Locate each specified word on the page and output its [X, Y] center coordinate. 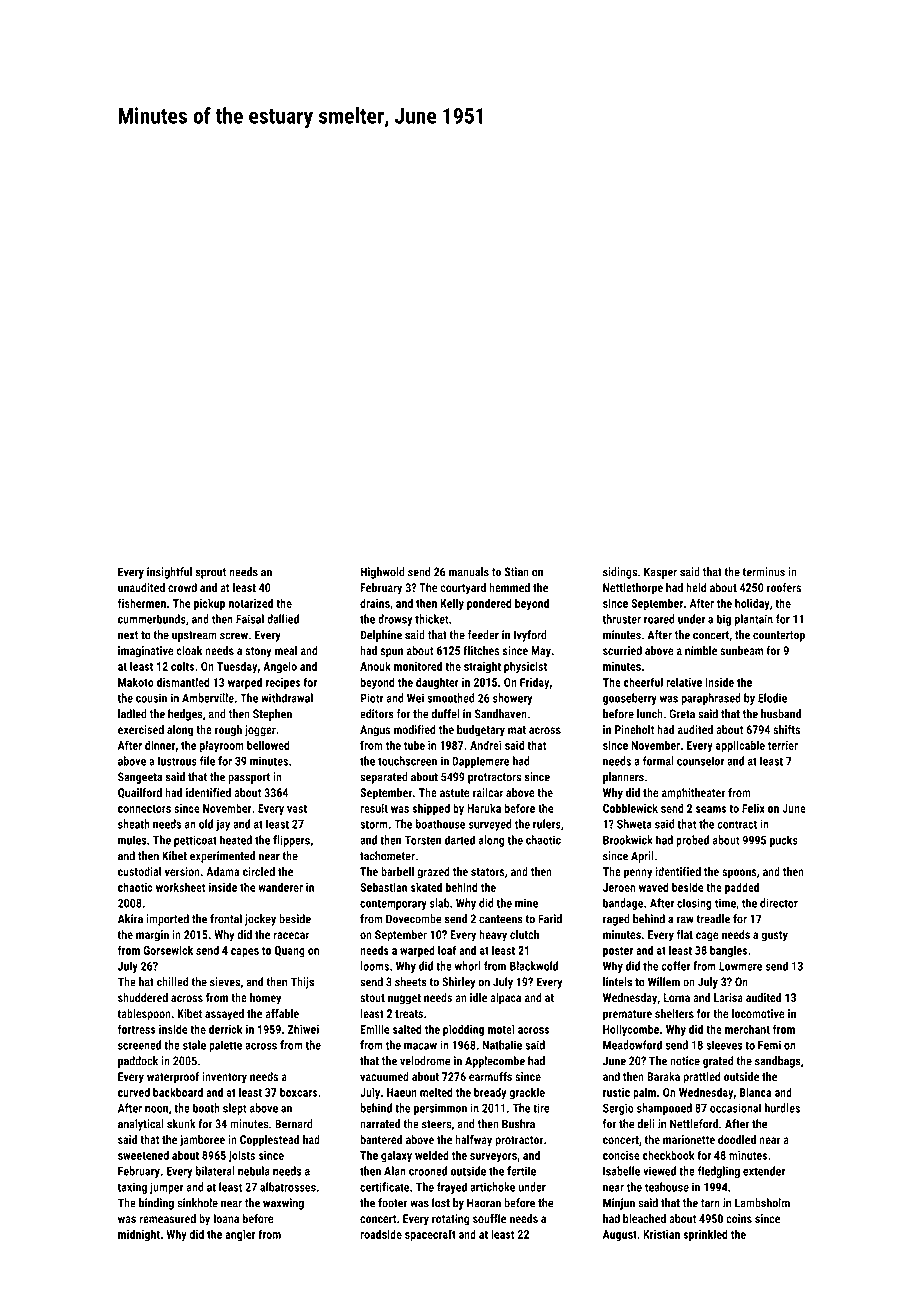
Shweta [634, 824]
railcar [488, 792]
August [620, 1235]
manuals [469, 572]
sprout [211, 573]
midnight [139, 1235]
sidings [620, 573]
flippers [291, 841]
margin [152, 936]
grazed [433, 873]
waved [654, 887]
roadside [381, 1234]
